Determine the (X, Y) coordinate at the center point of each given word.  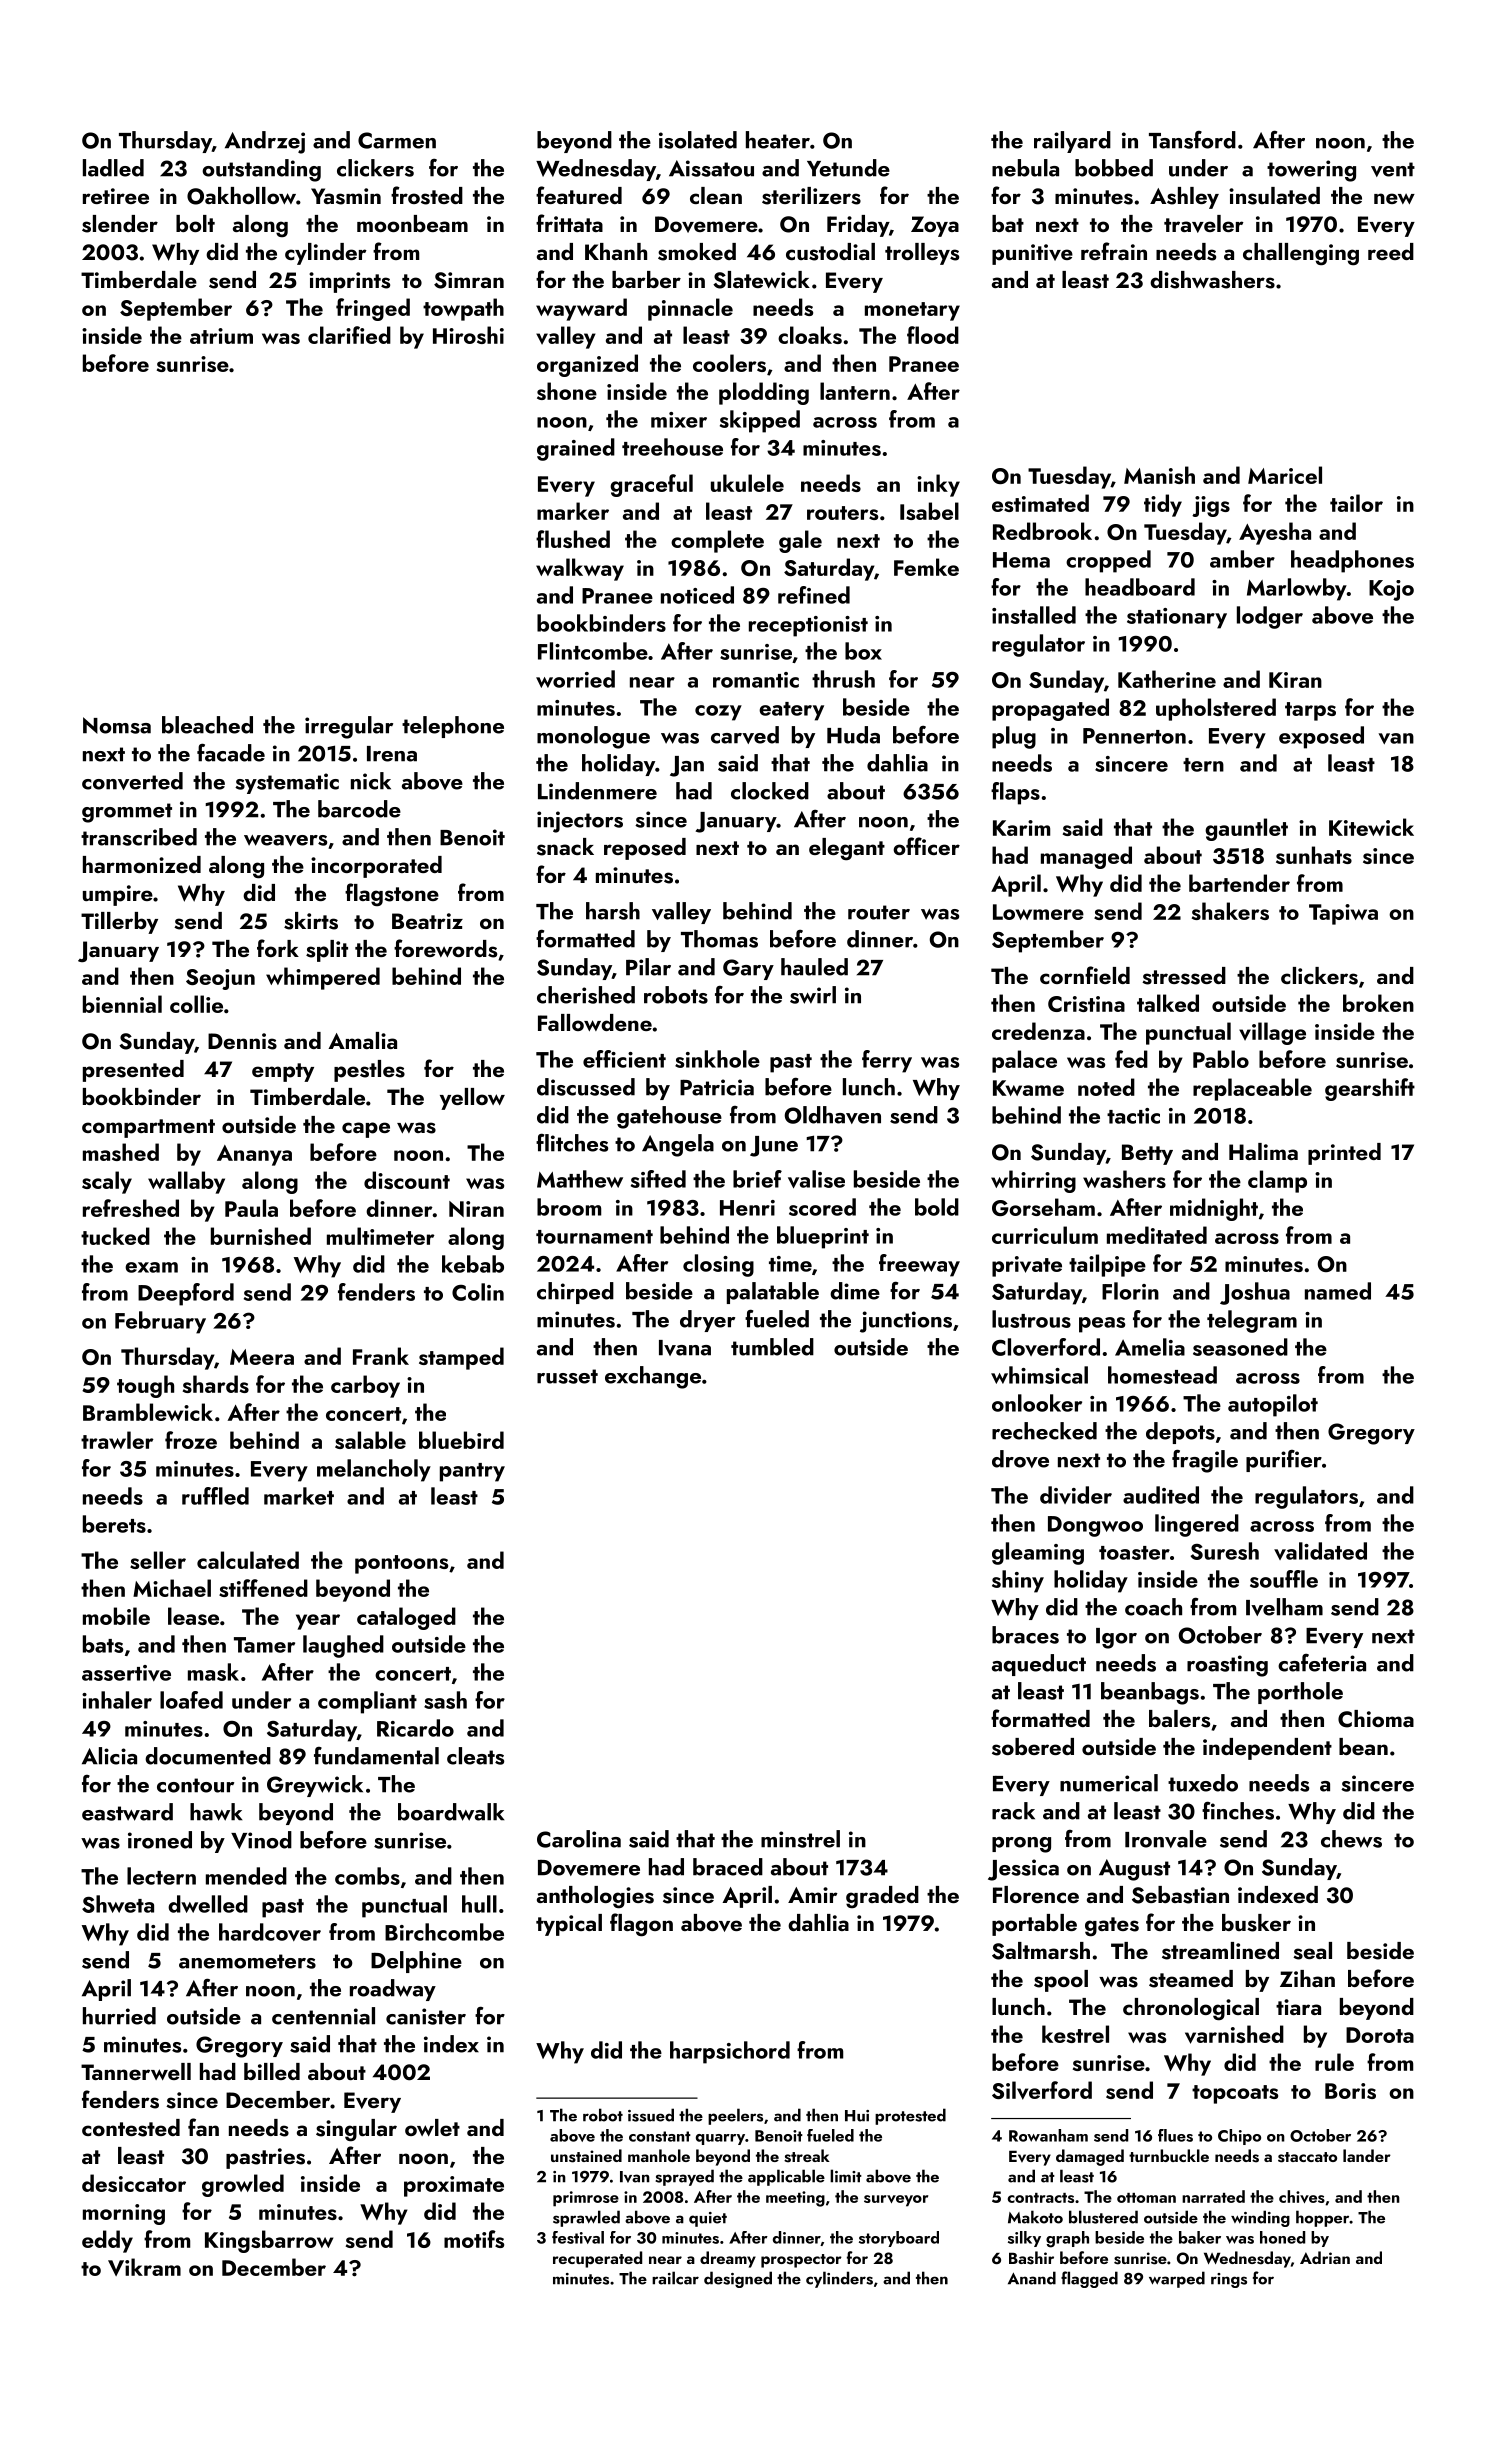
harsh (613, 911)
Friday (858, 226)
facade (231, 752)
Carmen (397, 140)
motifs (474, 2239)
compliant (367, 1702)
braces (1025, 1635)
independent (1267, 1749)
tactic (1133, 1116)
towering (1311, 171)
